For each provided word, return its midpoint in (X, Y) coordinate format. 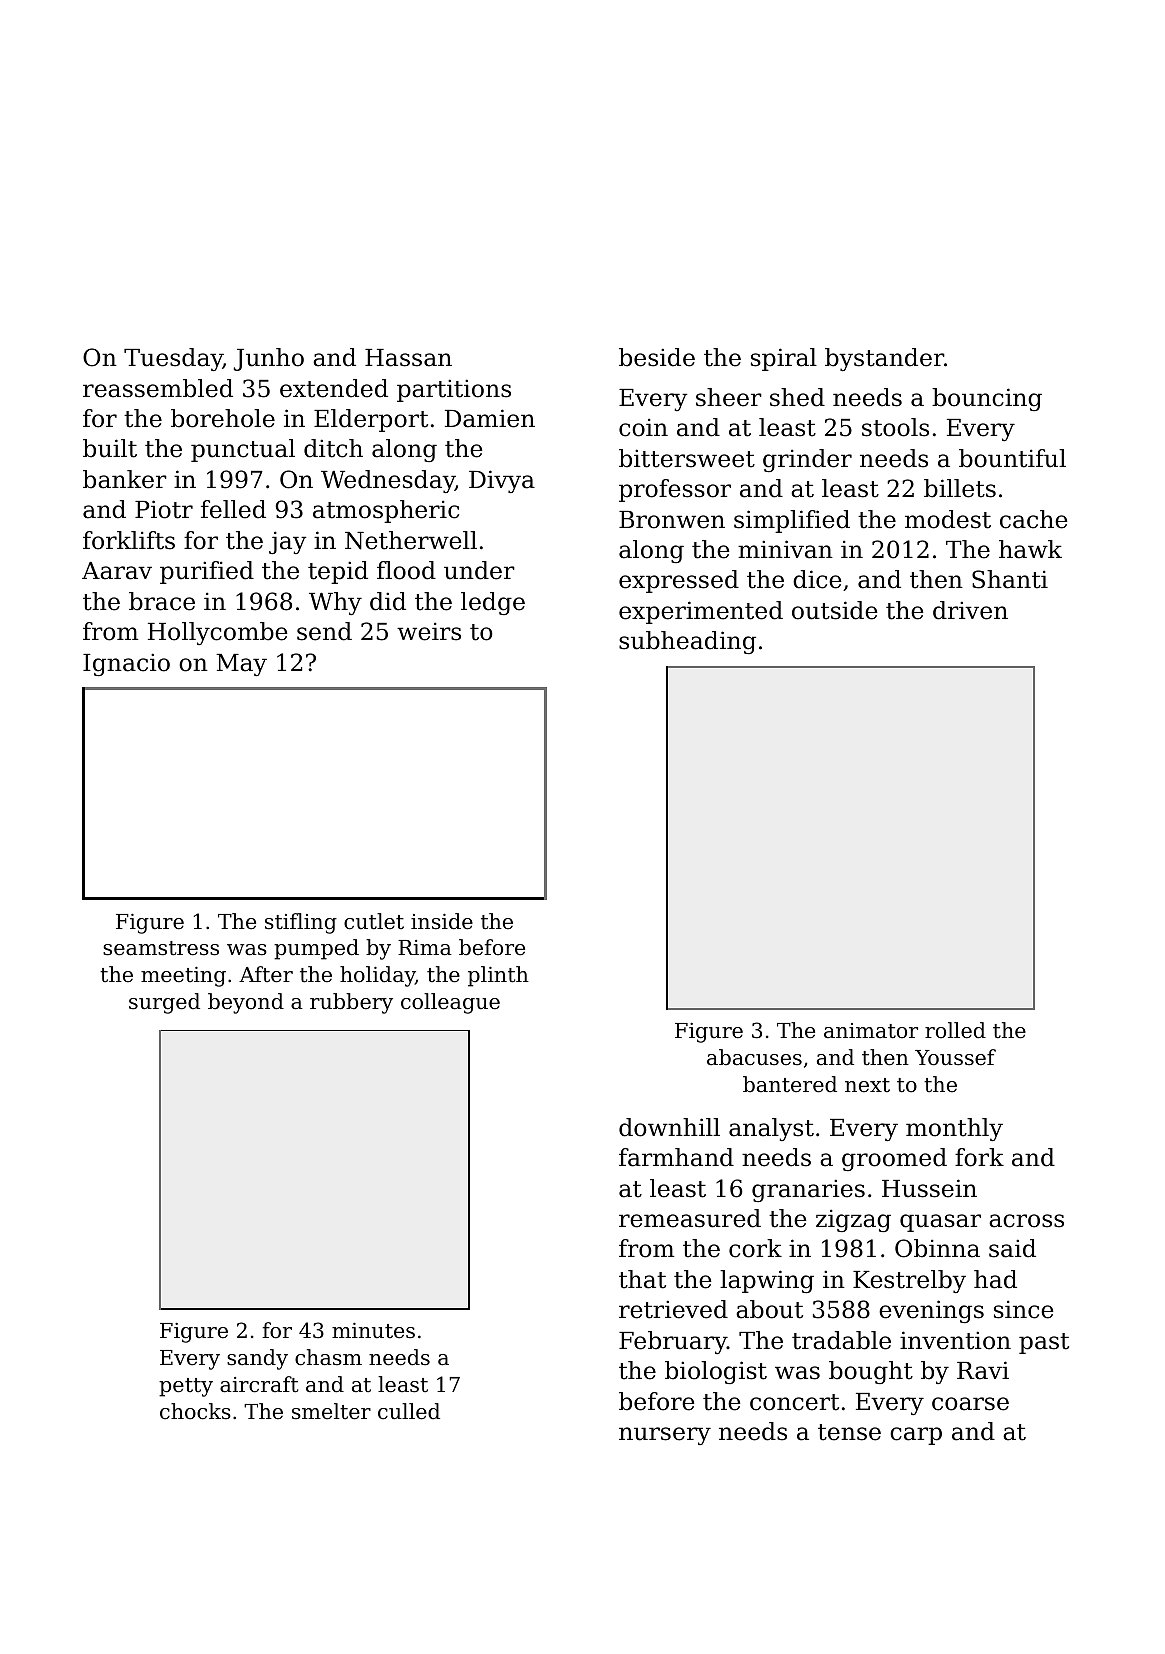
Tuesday (173, 359)
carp (916, 1436)
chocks (195, 1411)
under (479, 570)
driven (970, 610)
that (642, 1279)
